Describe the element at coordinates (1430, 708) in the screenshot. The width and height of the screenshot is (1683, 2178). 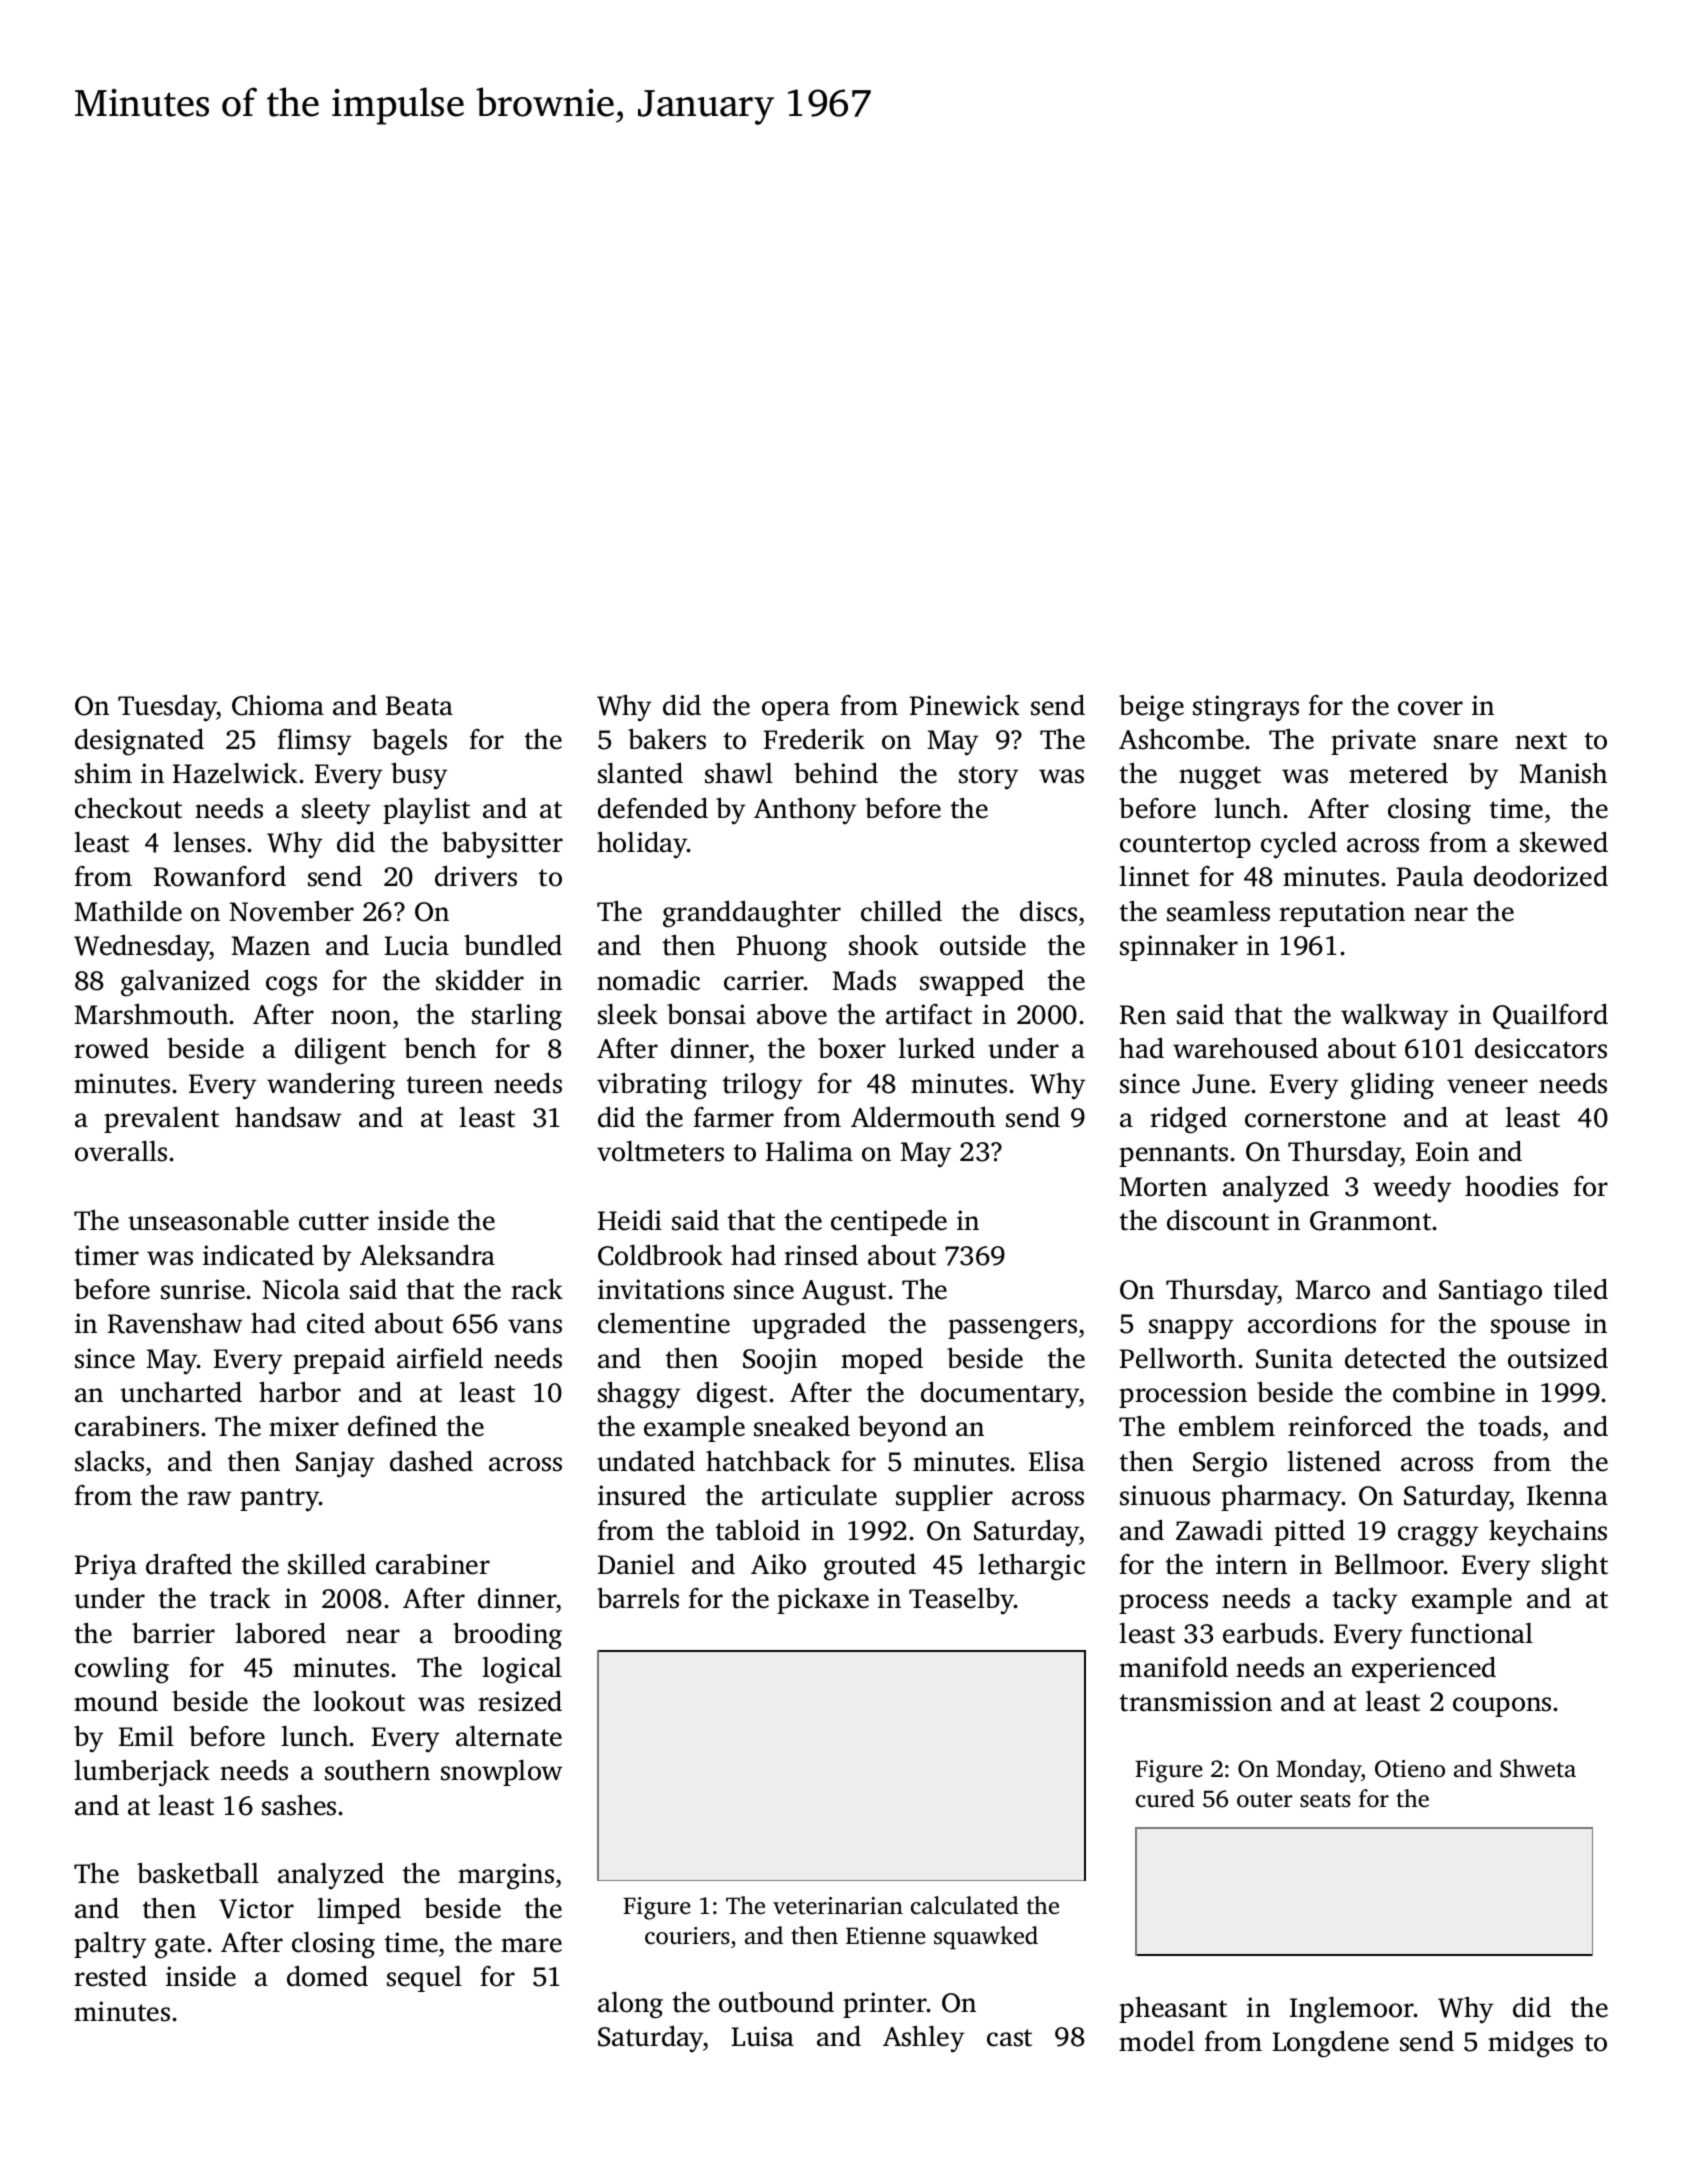
I see `cover` at that location.
